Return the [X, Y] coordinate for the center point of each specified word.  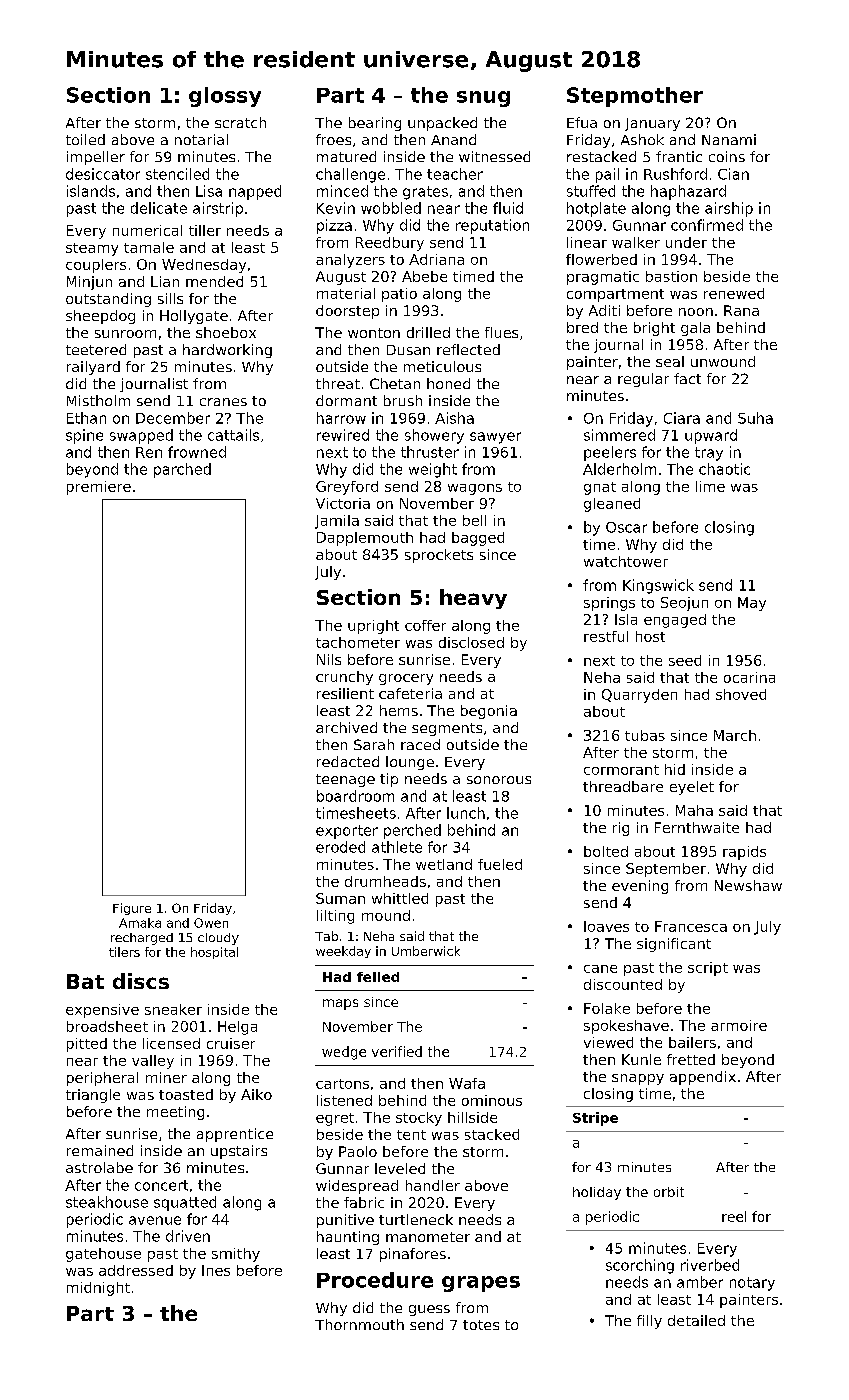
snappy [638, 1079]
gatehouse [103, 1255]
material [346, 293]
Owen [211, 923]
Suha [755, 418]
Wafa [467, 1083]
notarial [201, 139]
